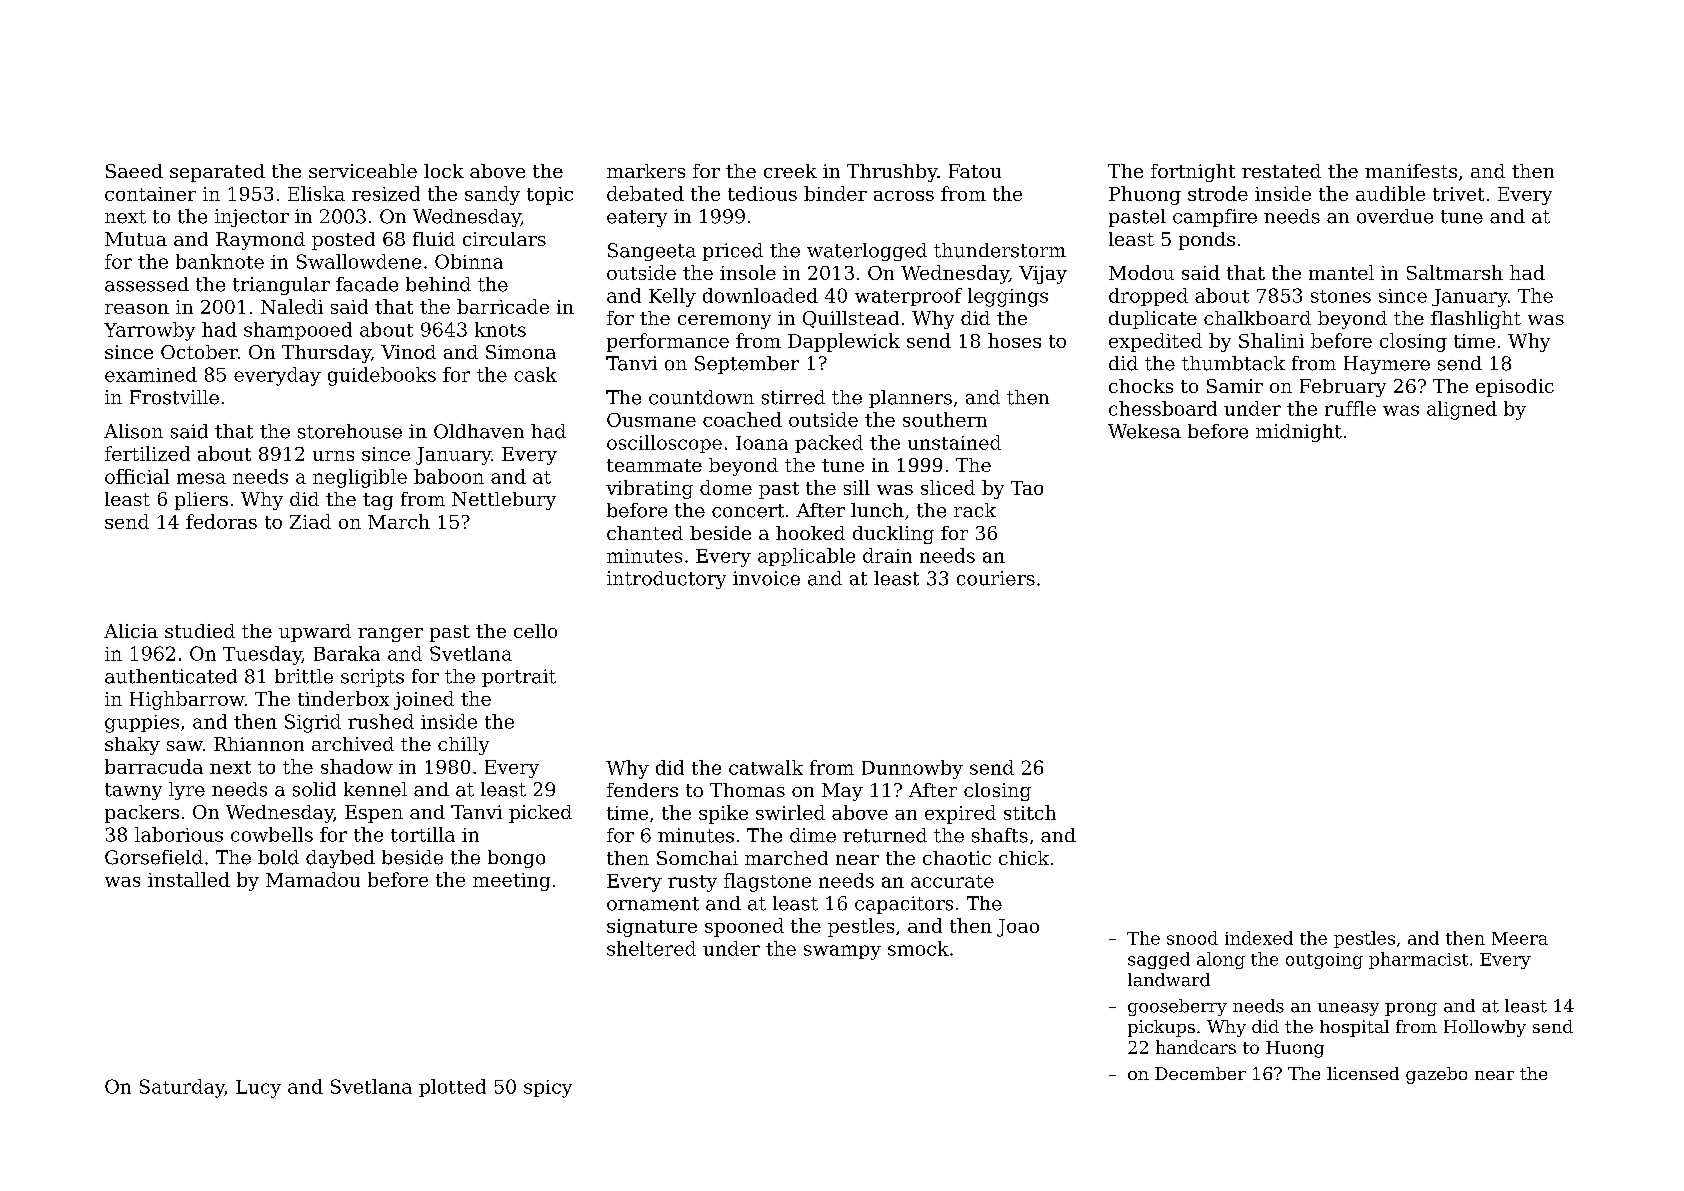 Image resolution: width=1684 pixels, height=1191 pixels. I want to click on serviceable, so click(363, 171).
